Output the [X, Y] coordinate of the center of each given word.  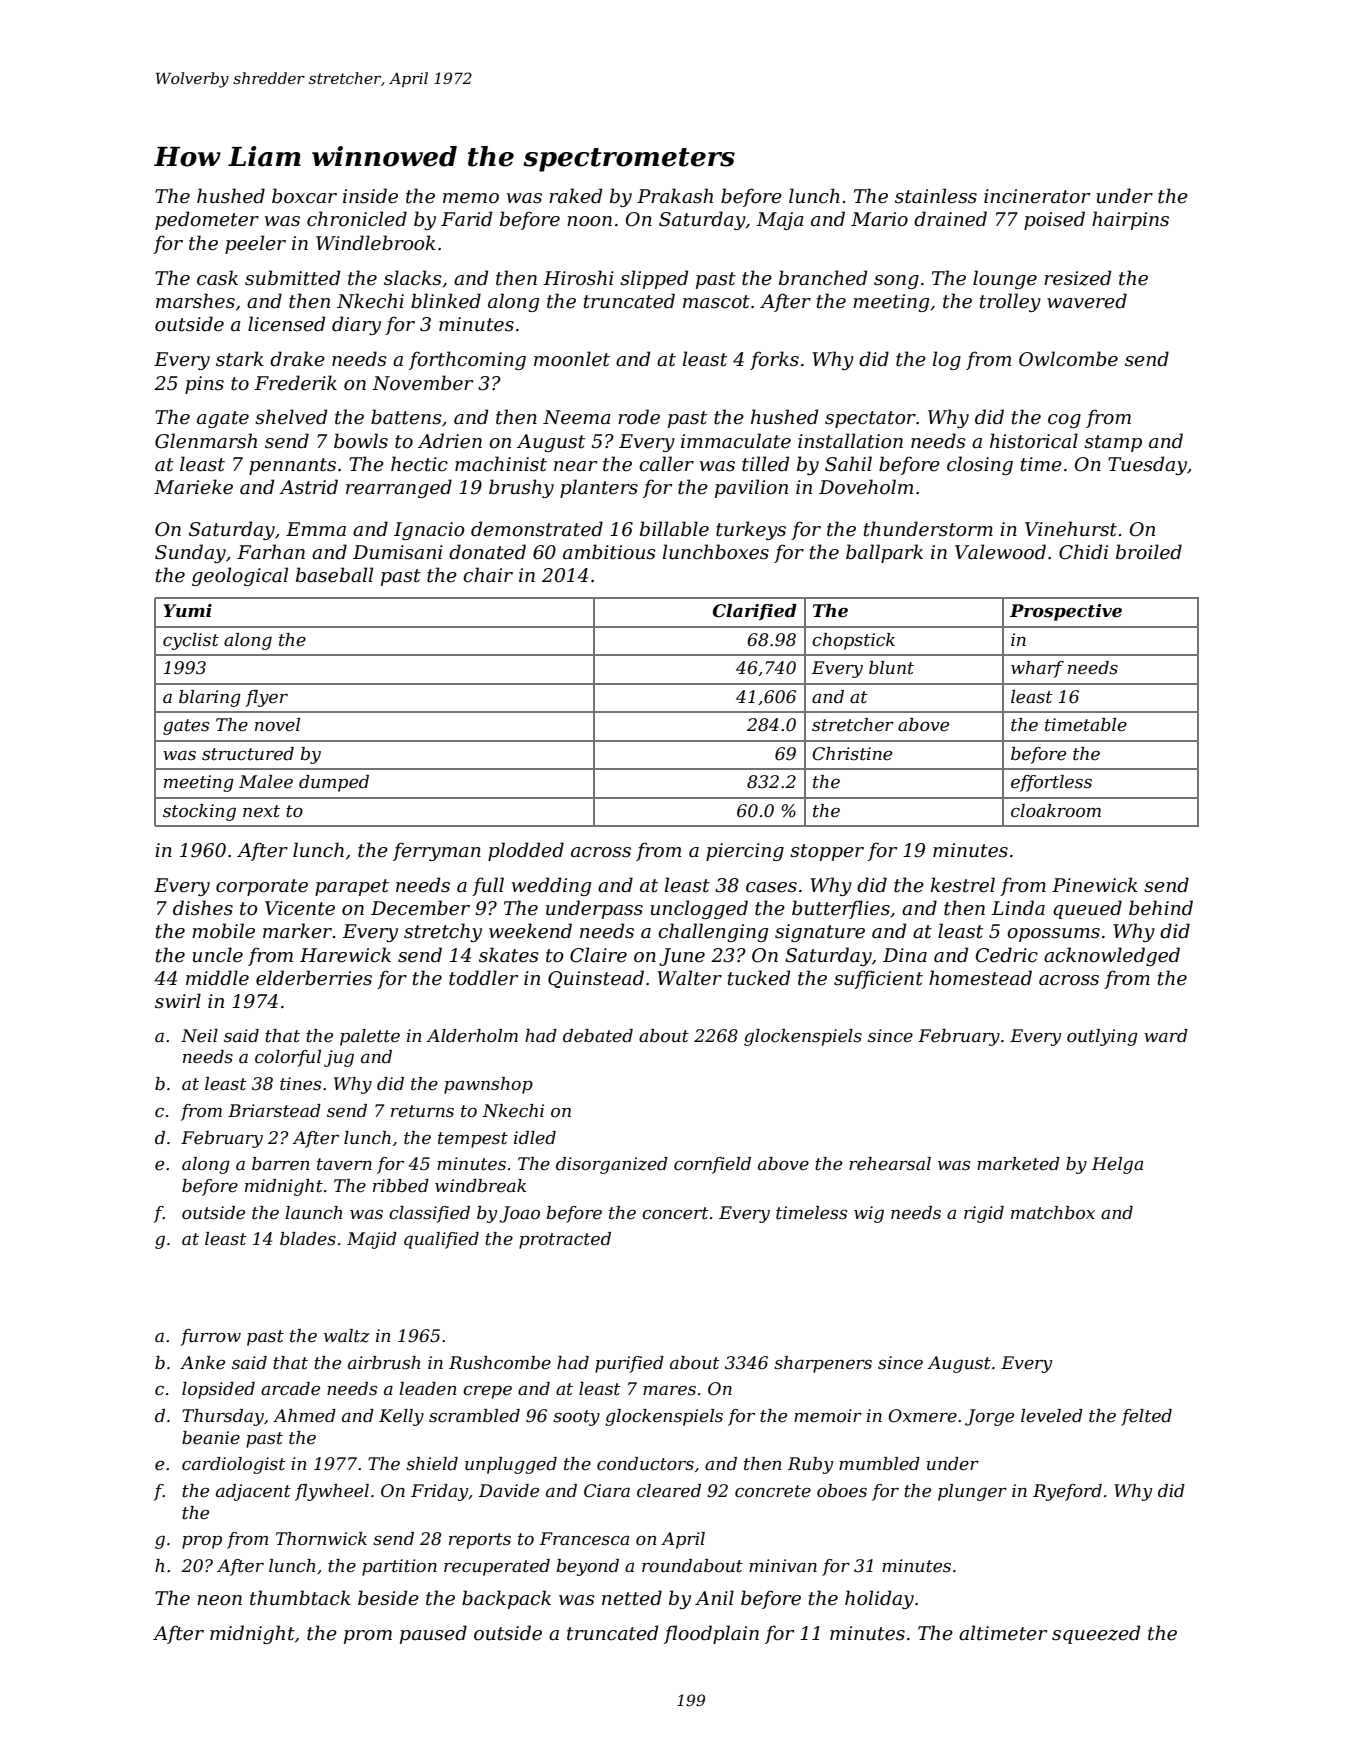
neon [219, 1600]
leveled [1052, 1416]
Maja [780, 221]
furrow [211, 1337]
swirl [178, 1001]
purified [629, 1364]
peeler [255, 244]
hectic [419, 464]
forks [774, 360]
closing [980, 465]
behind [1161, 908]
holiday [879, 1599]
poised [1054, 220]
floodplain [711, 1634]
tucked [759, 978]
